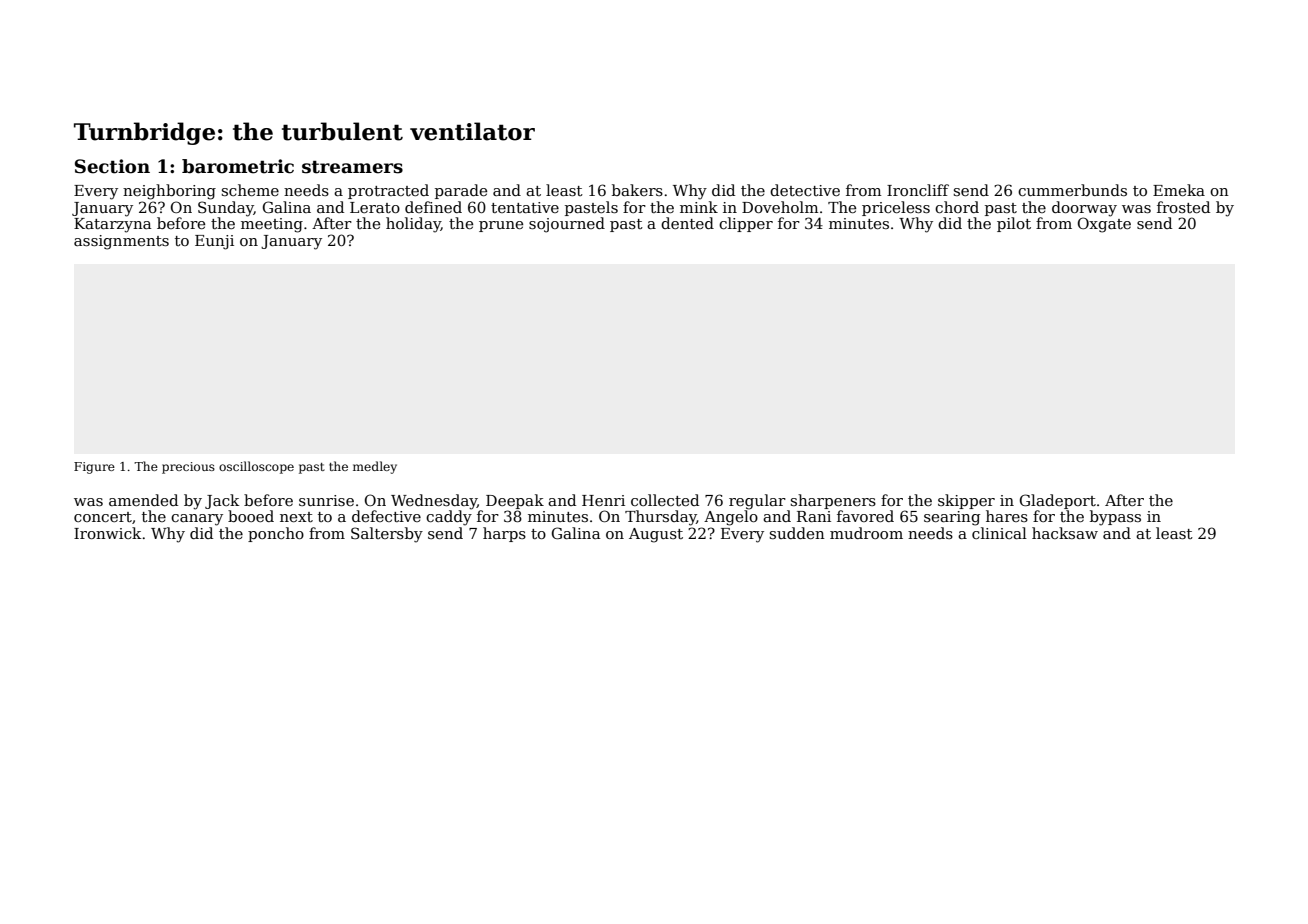 The width and height of the screenshot is (1308, 924). I want to click on Figure, so click(94, 468).
